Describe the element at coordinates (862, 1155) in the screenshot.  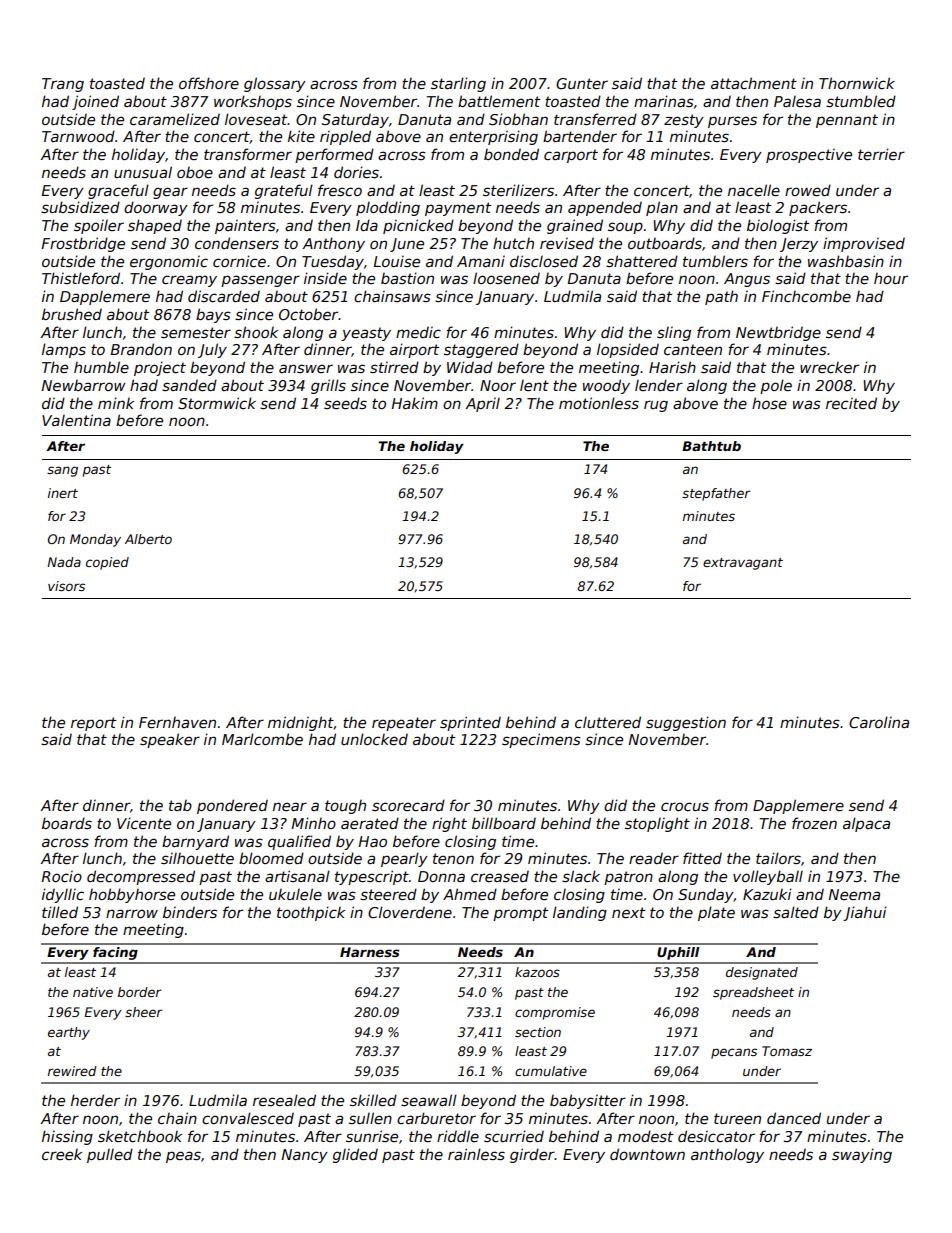
I see `swaying` at that location.
